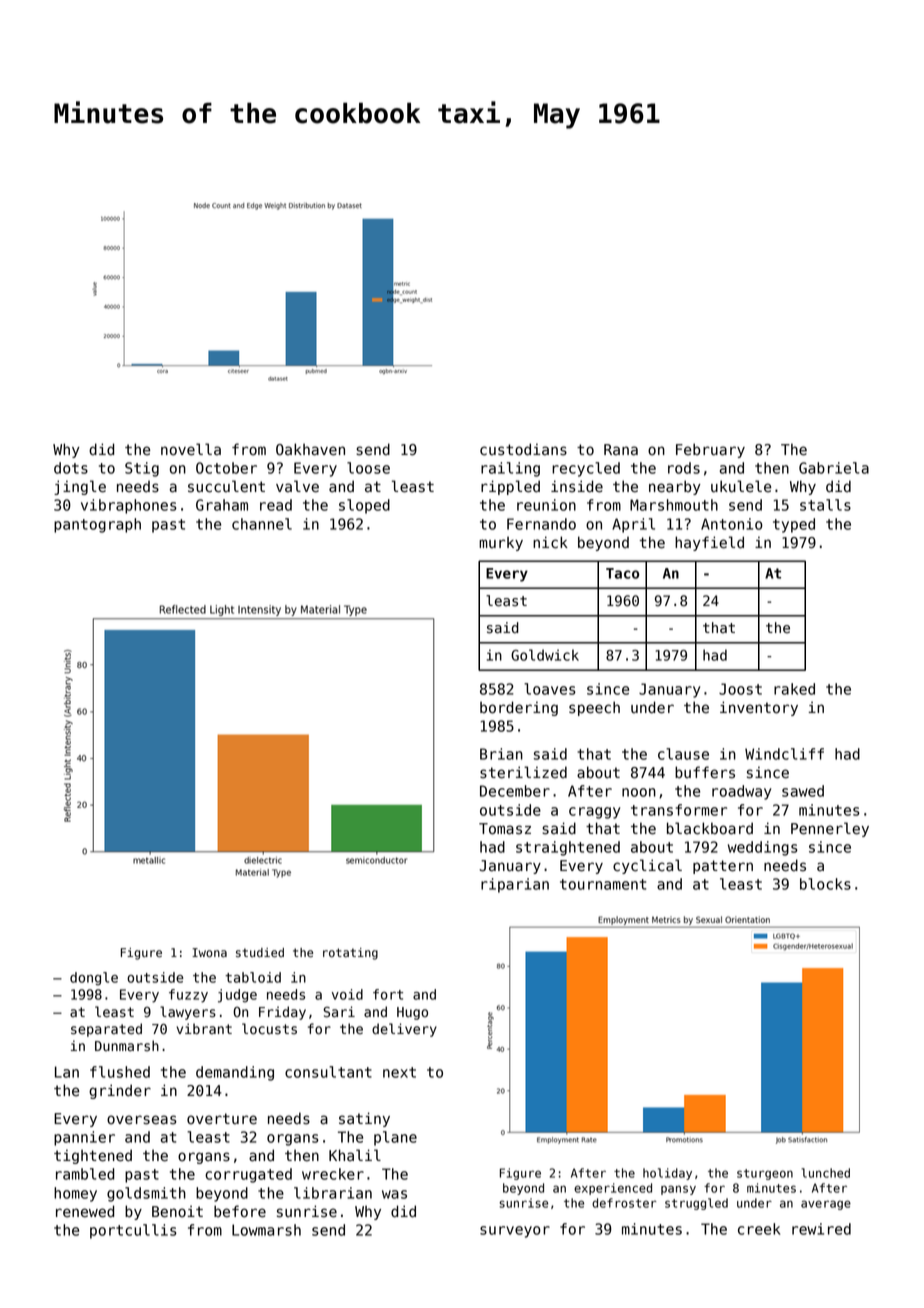 This page has width=924, height=1308. Describe the element at coordinates (262, 524) in the page. I see `channel` at that location.
